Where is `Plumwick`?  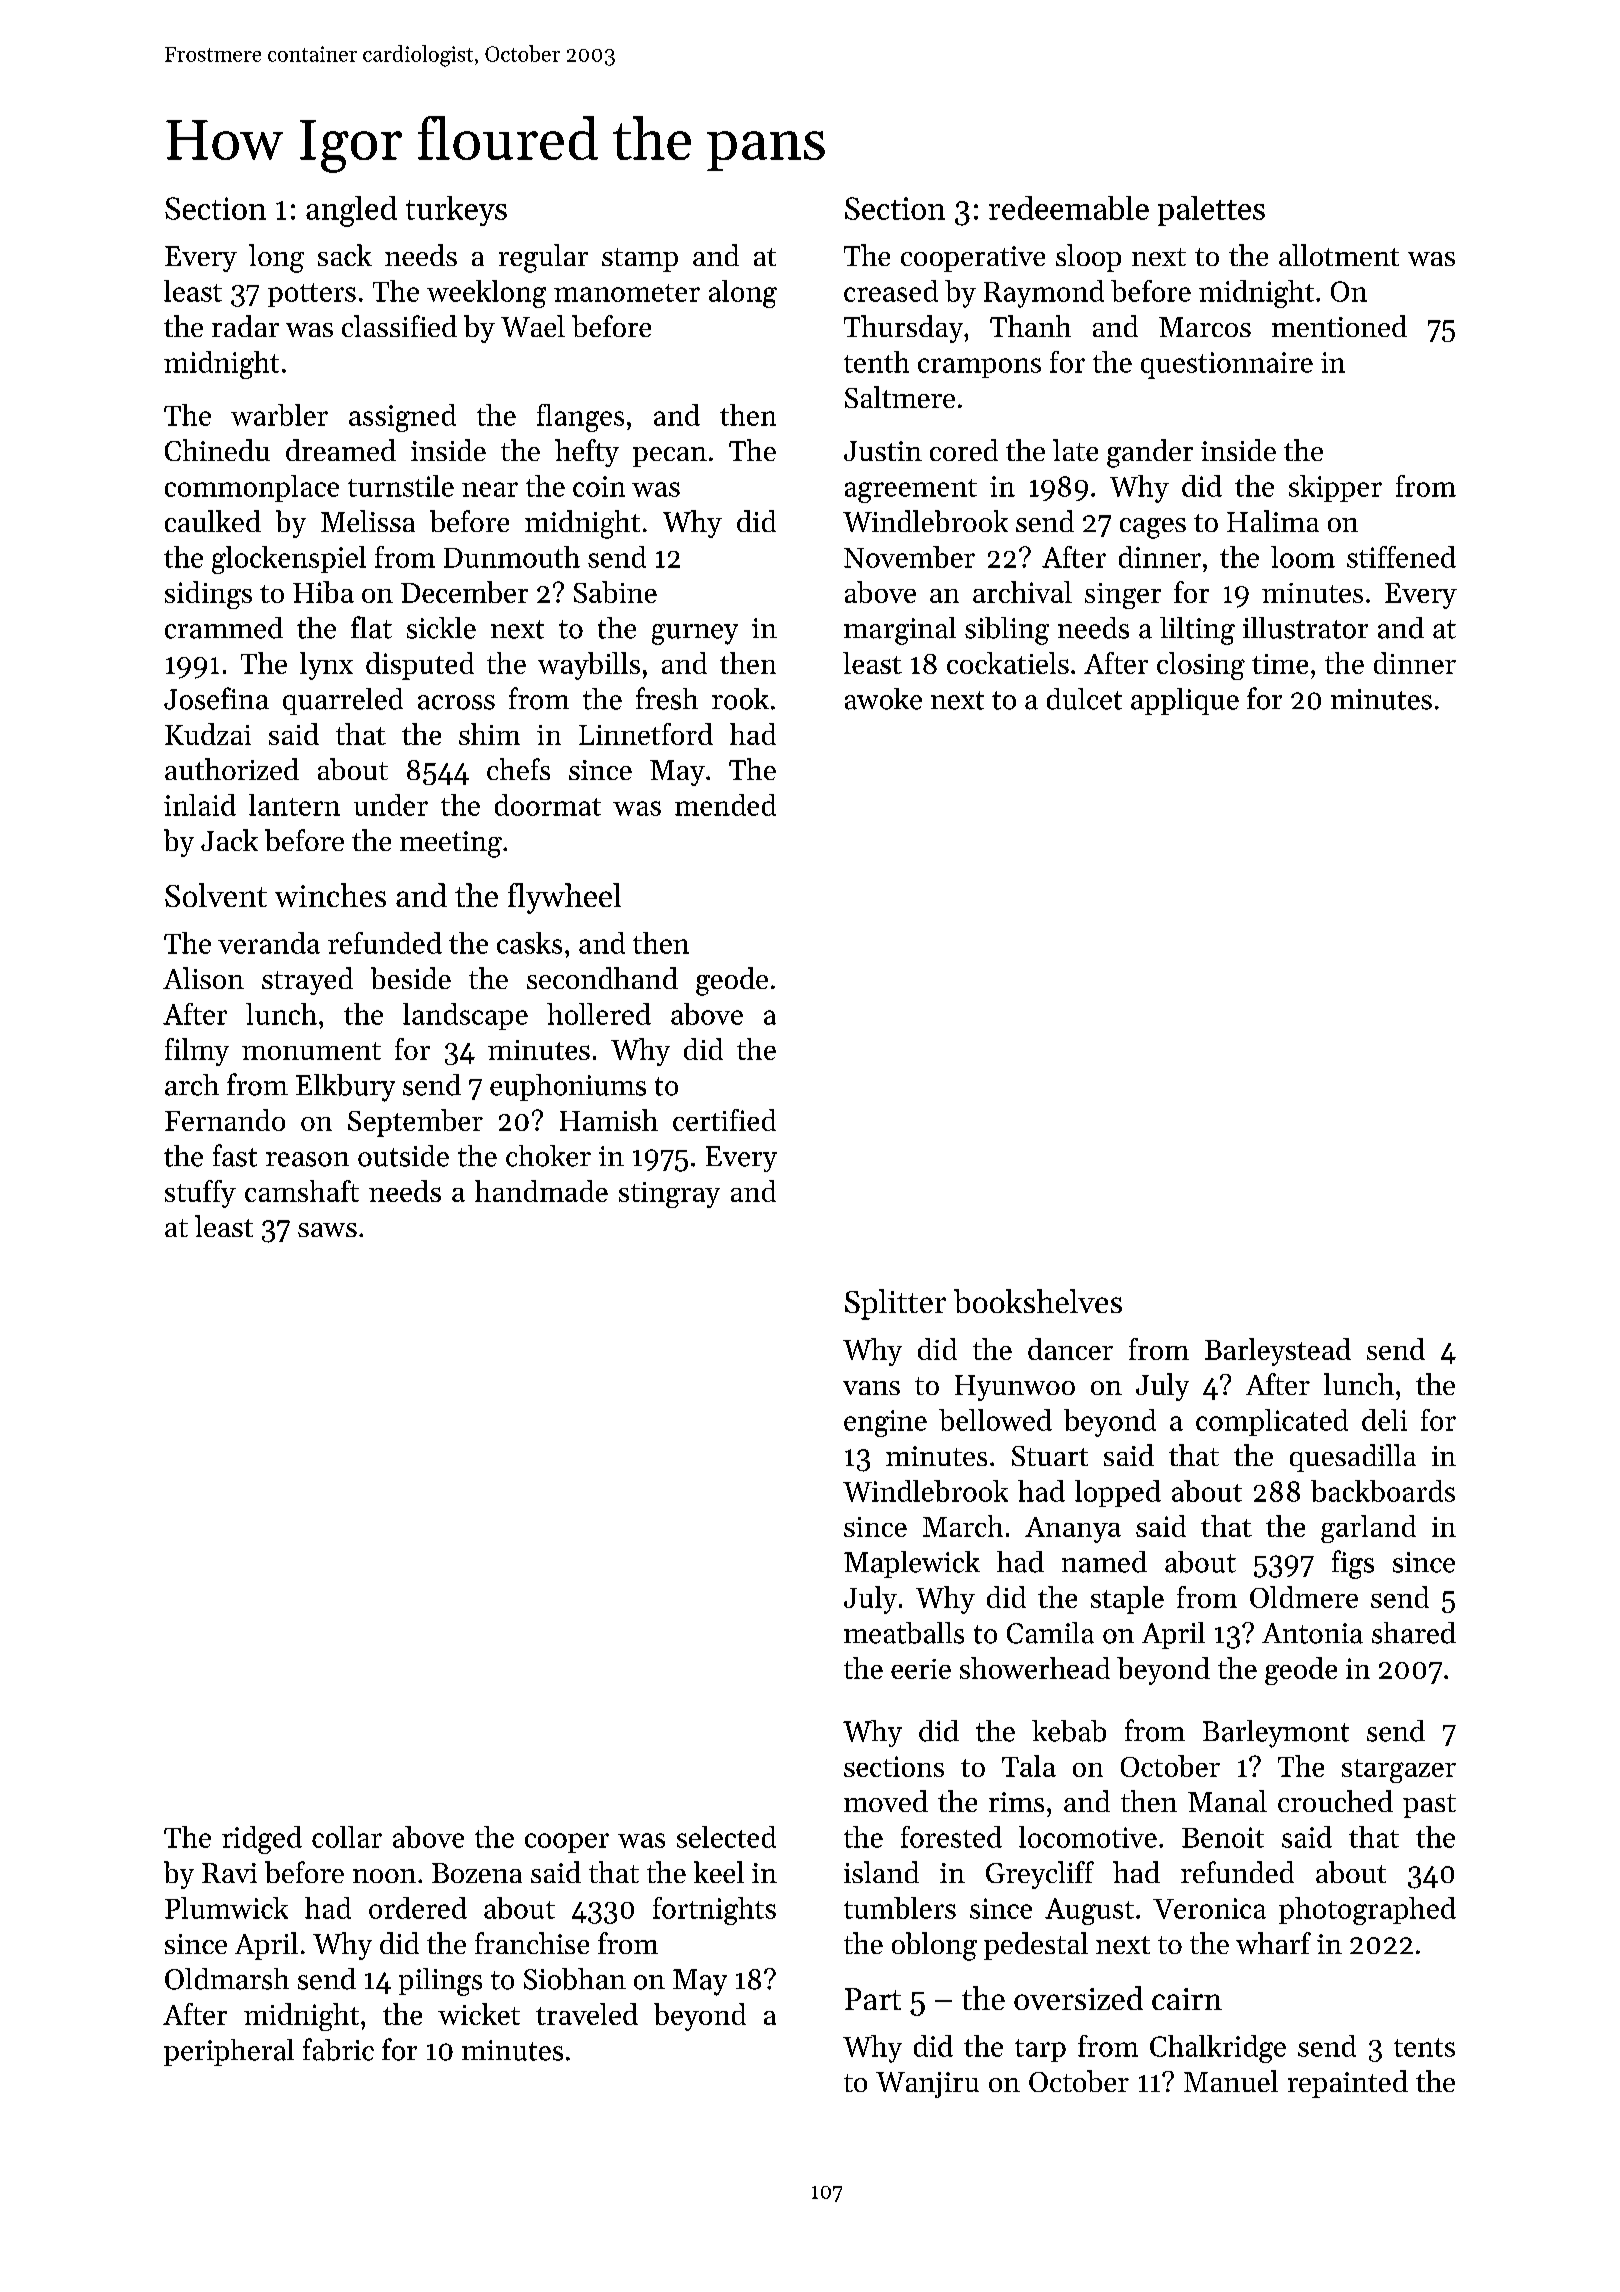 Plumwick is located at coordinates (226, 1908).
